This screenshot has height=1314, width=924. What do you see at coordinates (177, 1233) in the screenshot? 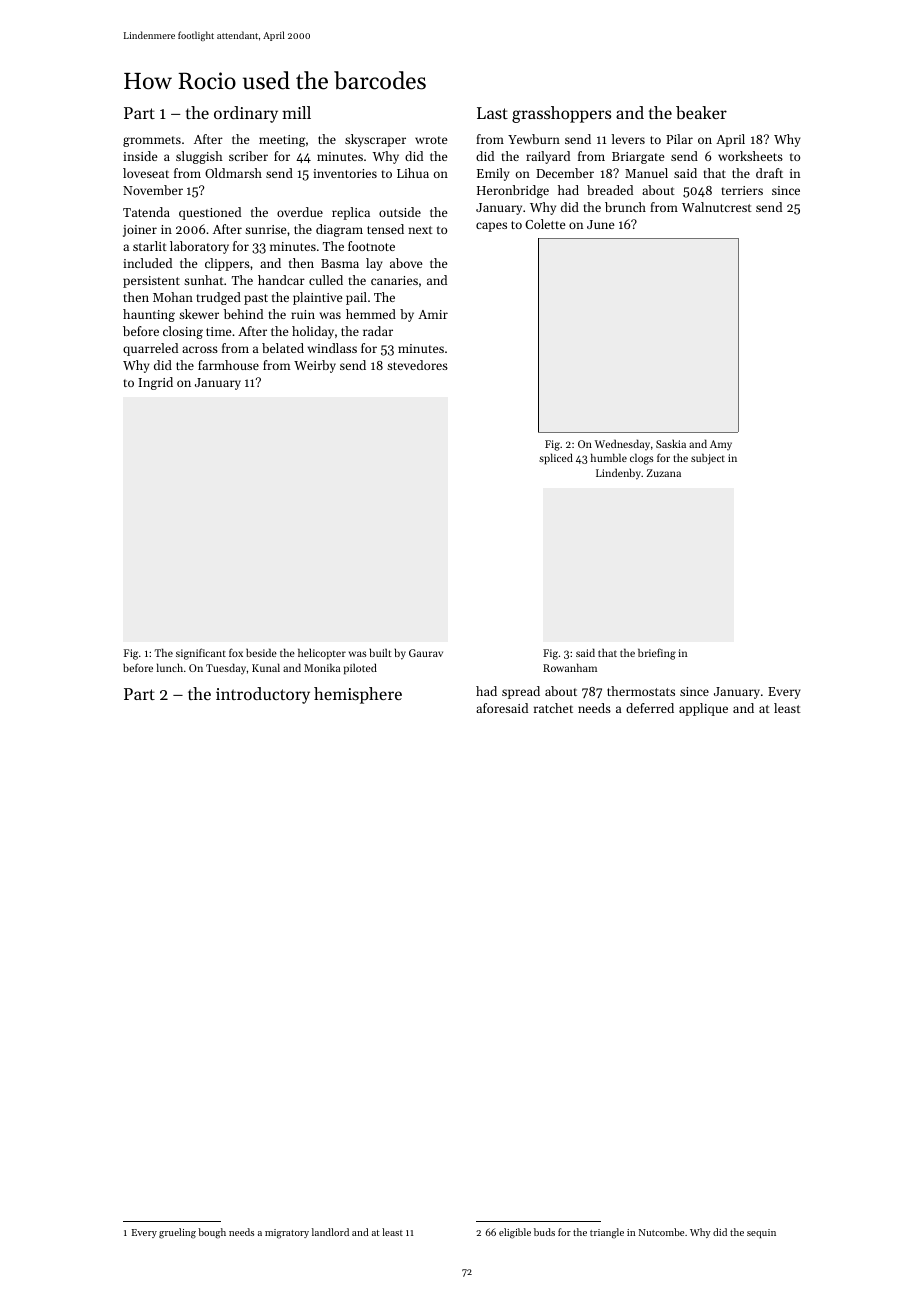
I see `grueling` at bounding box center [177, 1233].
